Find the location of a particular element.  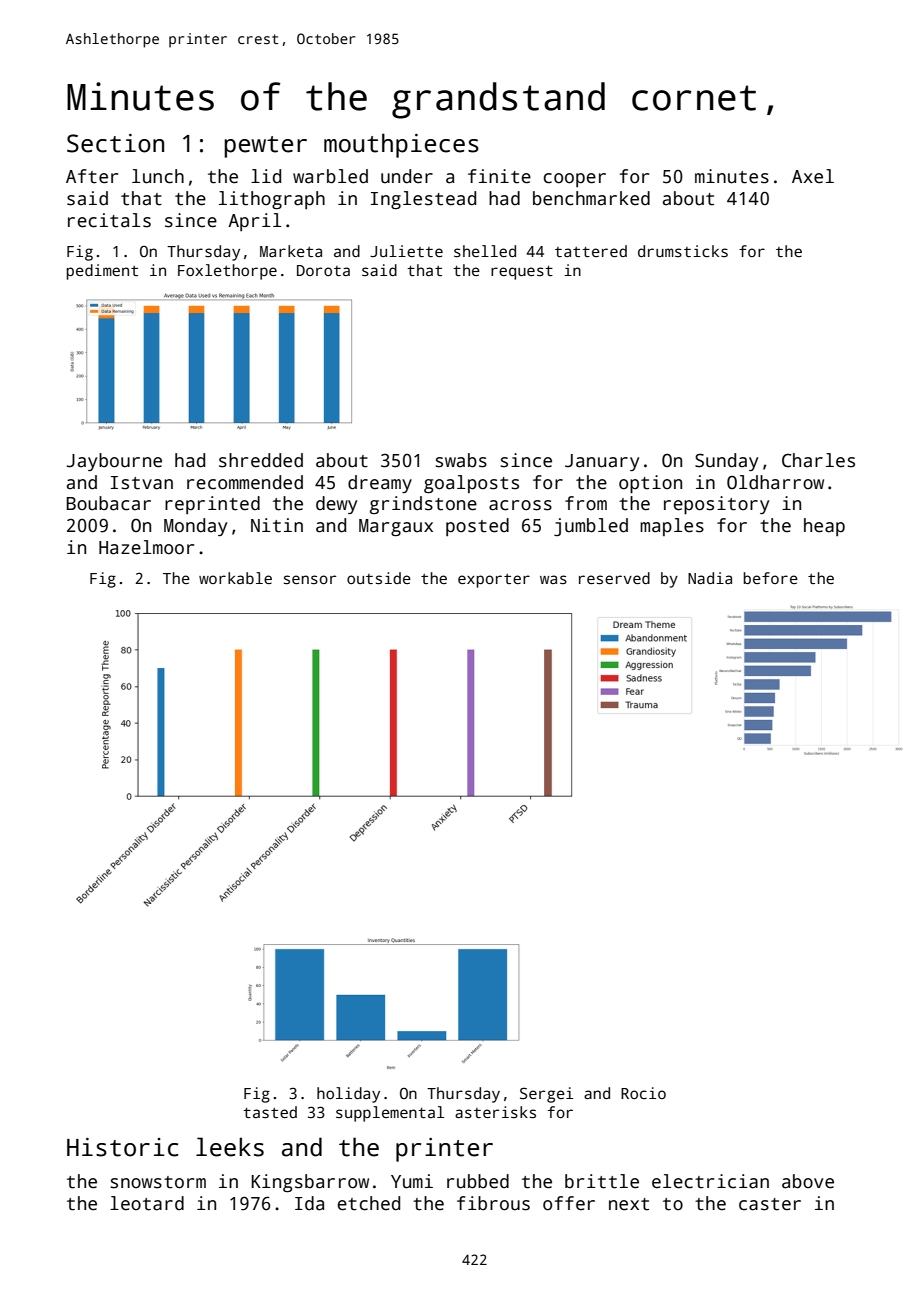

workable is located at coordinates (235, 578).
